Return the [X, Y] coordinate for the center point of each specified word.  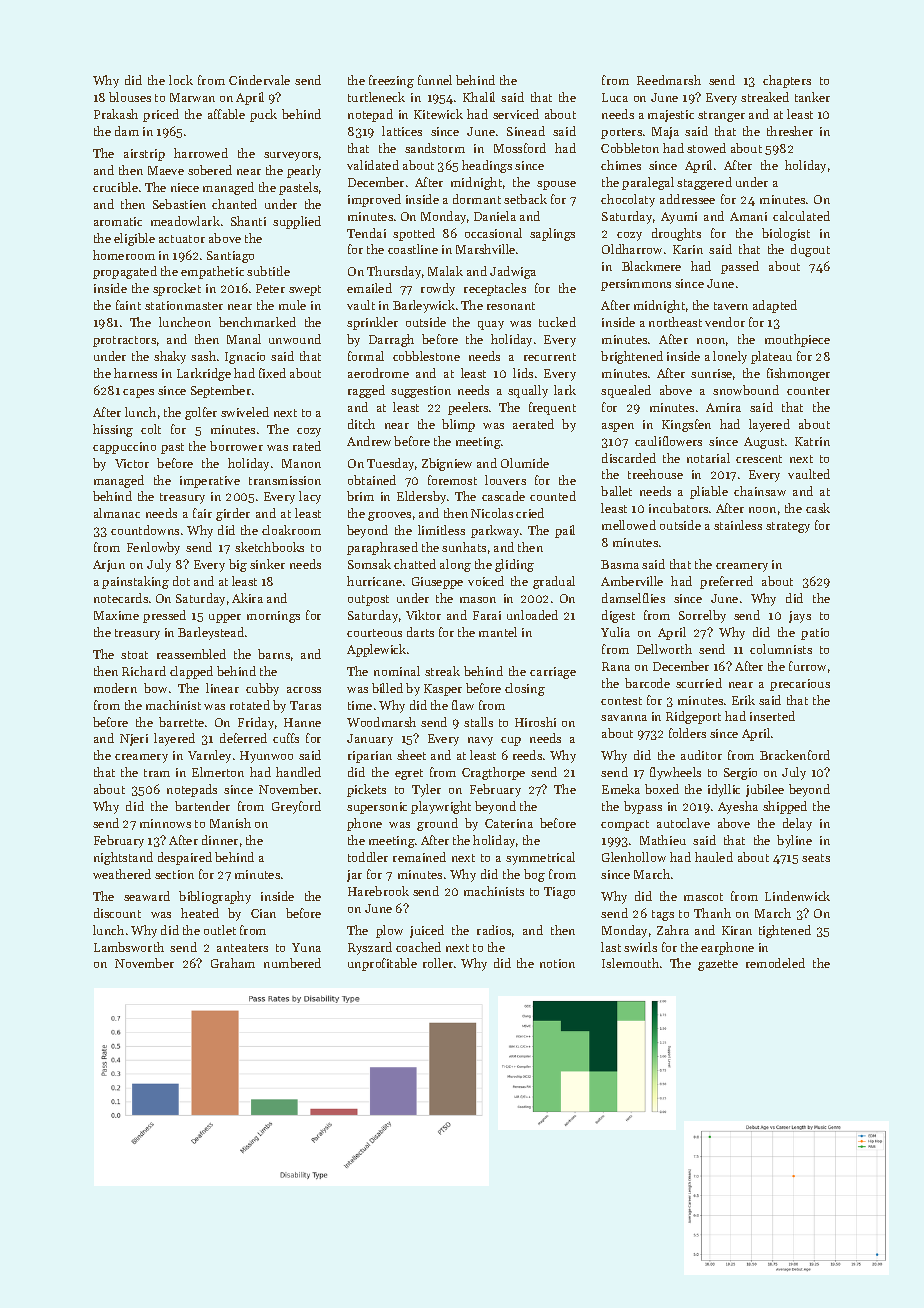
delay [797, 824]
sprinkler [372, 323]
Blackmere [651, 266]
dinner [220, 840]
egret [409, 774]
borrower [236, 446]
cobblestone [426, 356]
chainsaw [760, 491]
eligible [134, 239]
